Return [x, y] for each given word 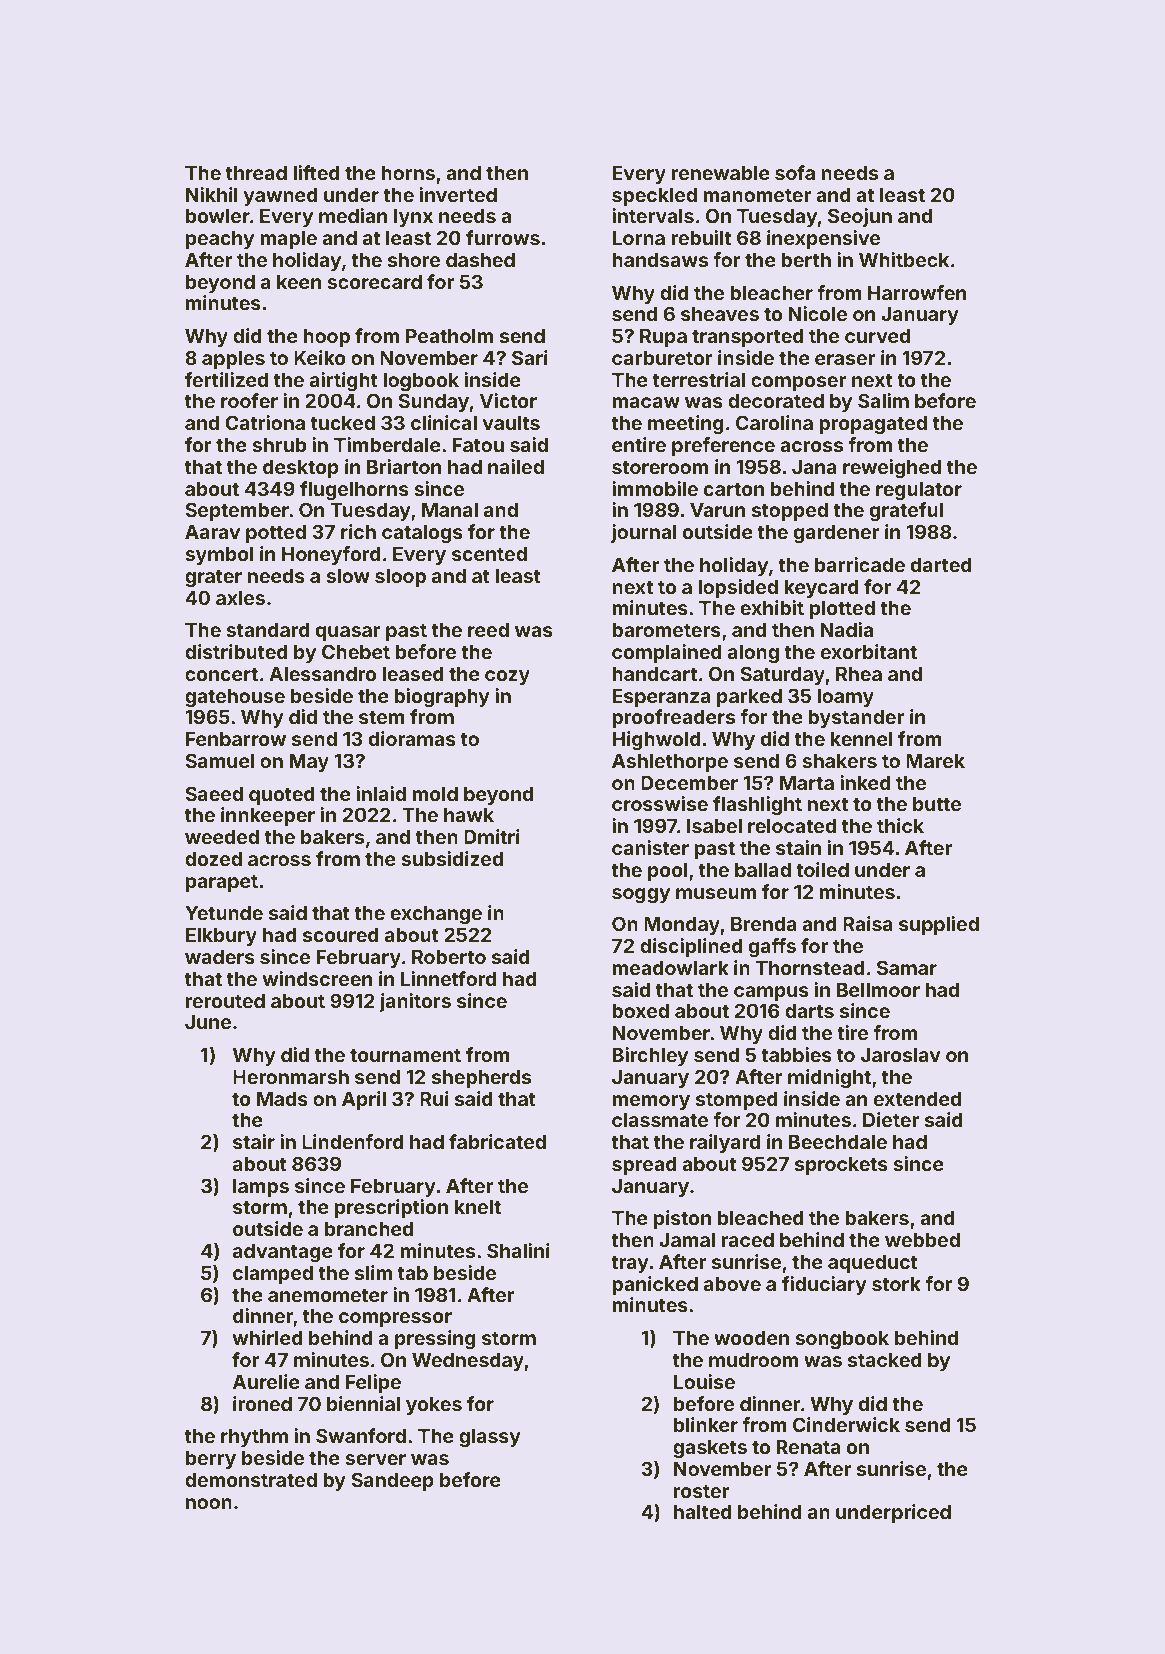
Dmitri [492, 836]
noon [209, 1503]
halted [703, 1512]
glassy [490, 1438]
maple [288, 240]
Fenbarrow [236, 739]
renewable [721, 173]
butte [937, 804]
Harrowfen [917, 292]
